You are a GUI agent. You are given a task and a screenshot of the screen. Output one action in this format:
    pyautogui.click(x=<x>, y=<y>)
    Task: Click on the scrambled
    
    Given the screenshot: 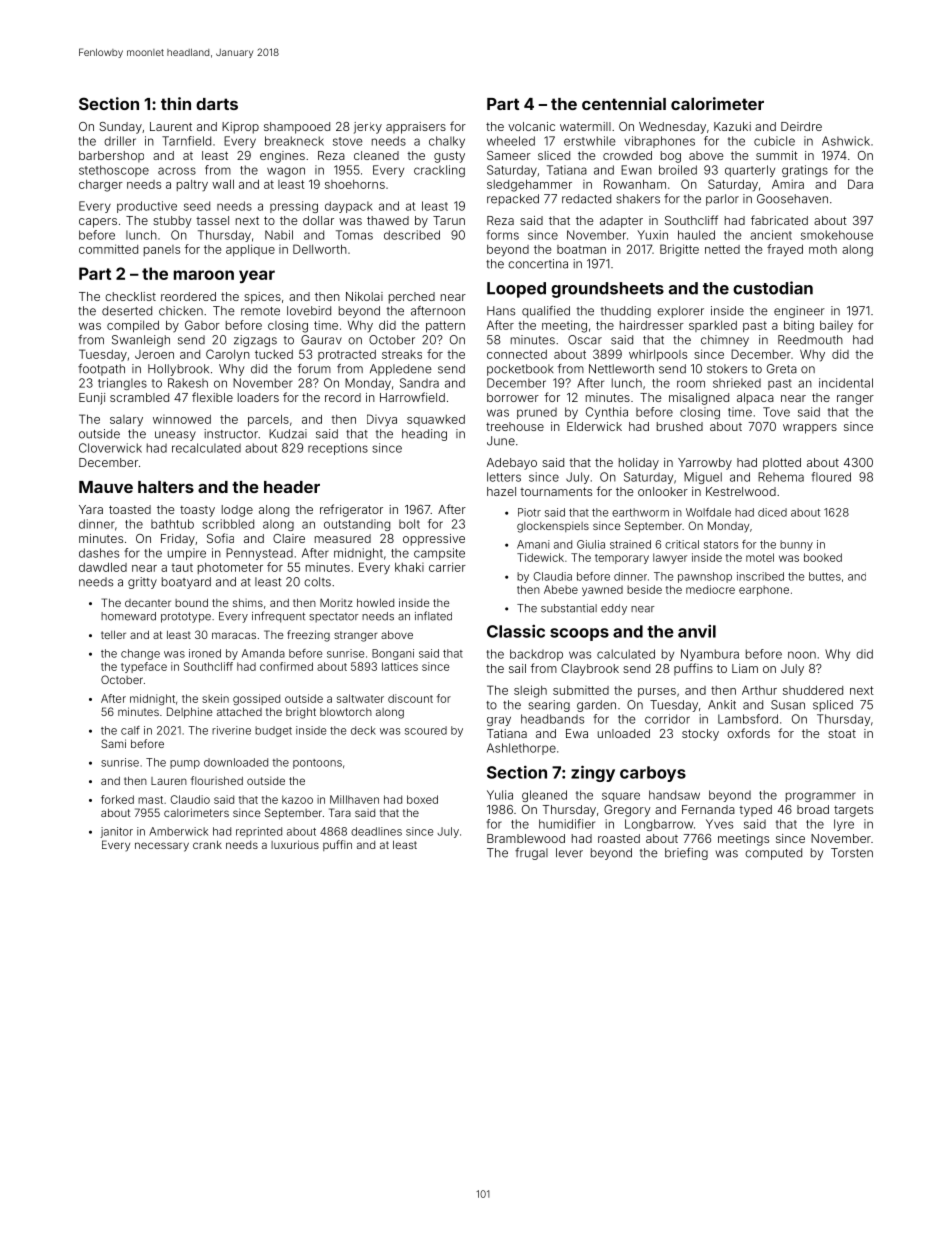 What is the action you would take?
    pyautogui.click(x=139, y=397)
